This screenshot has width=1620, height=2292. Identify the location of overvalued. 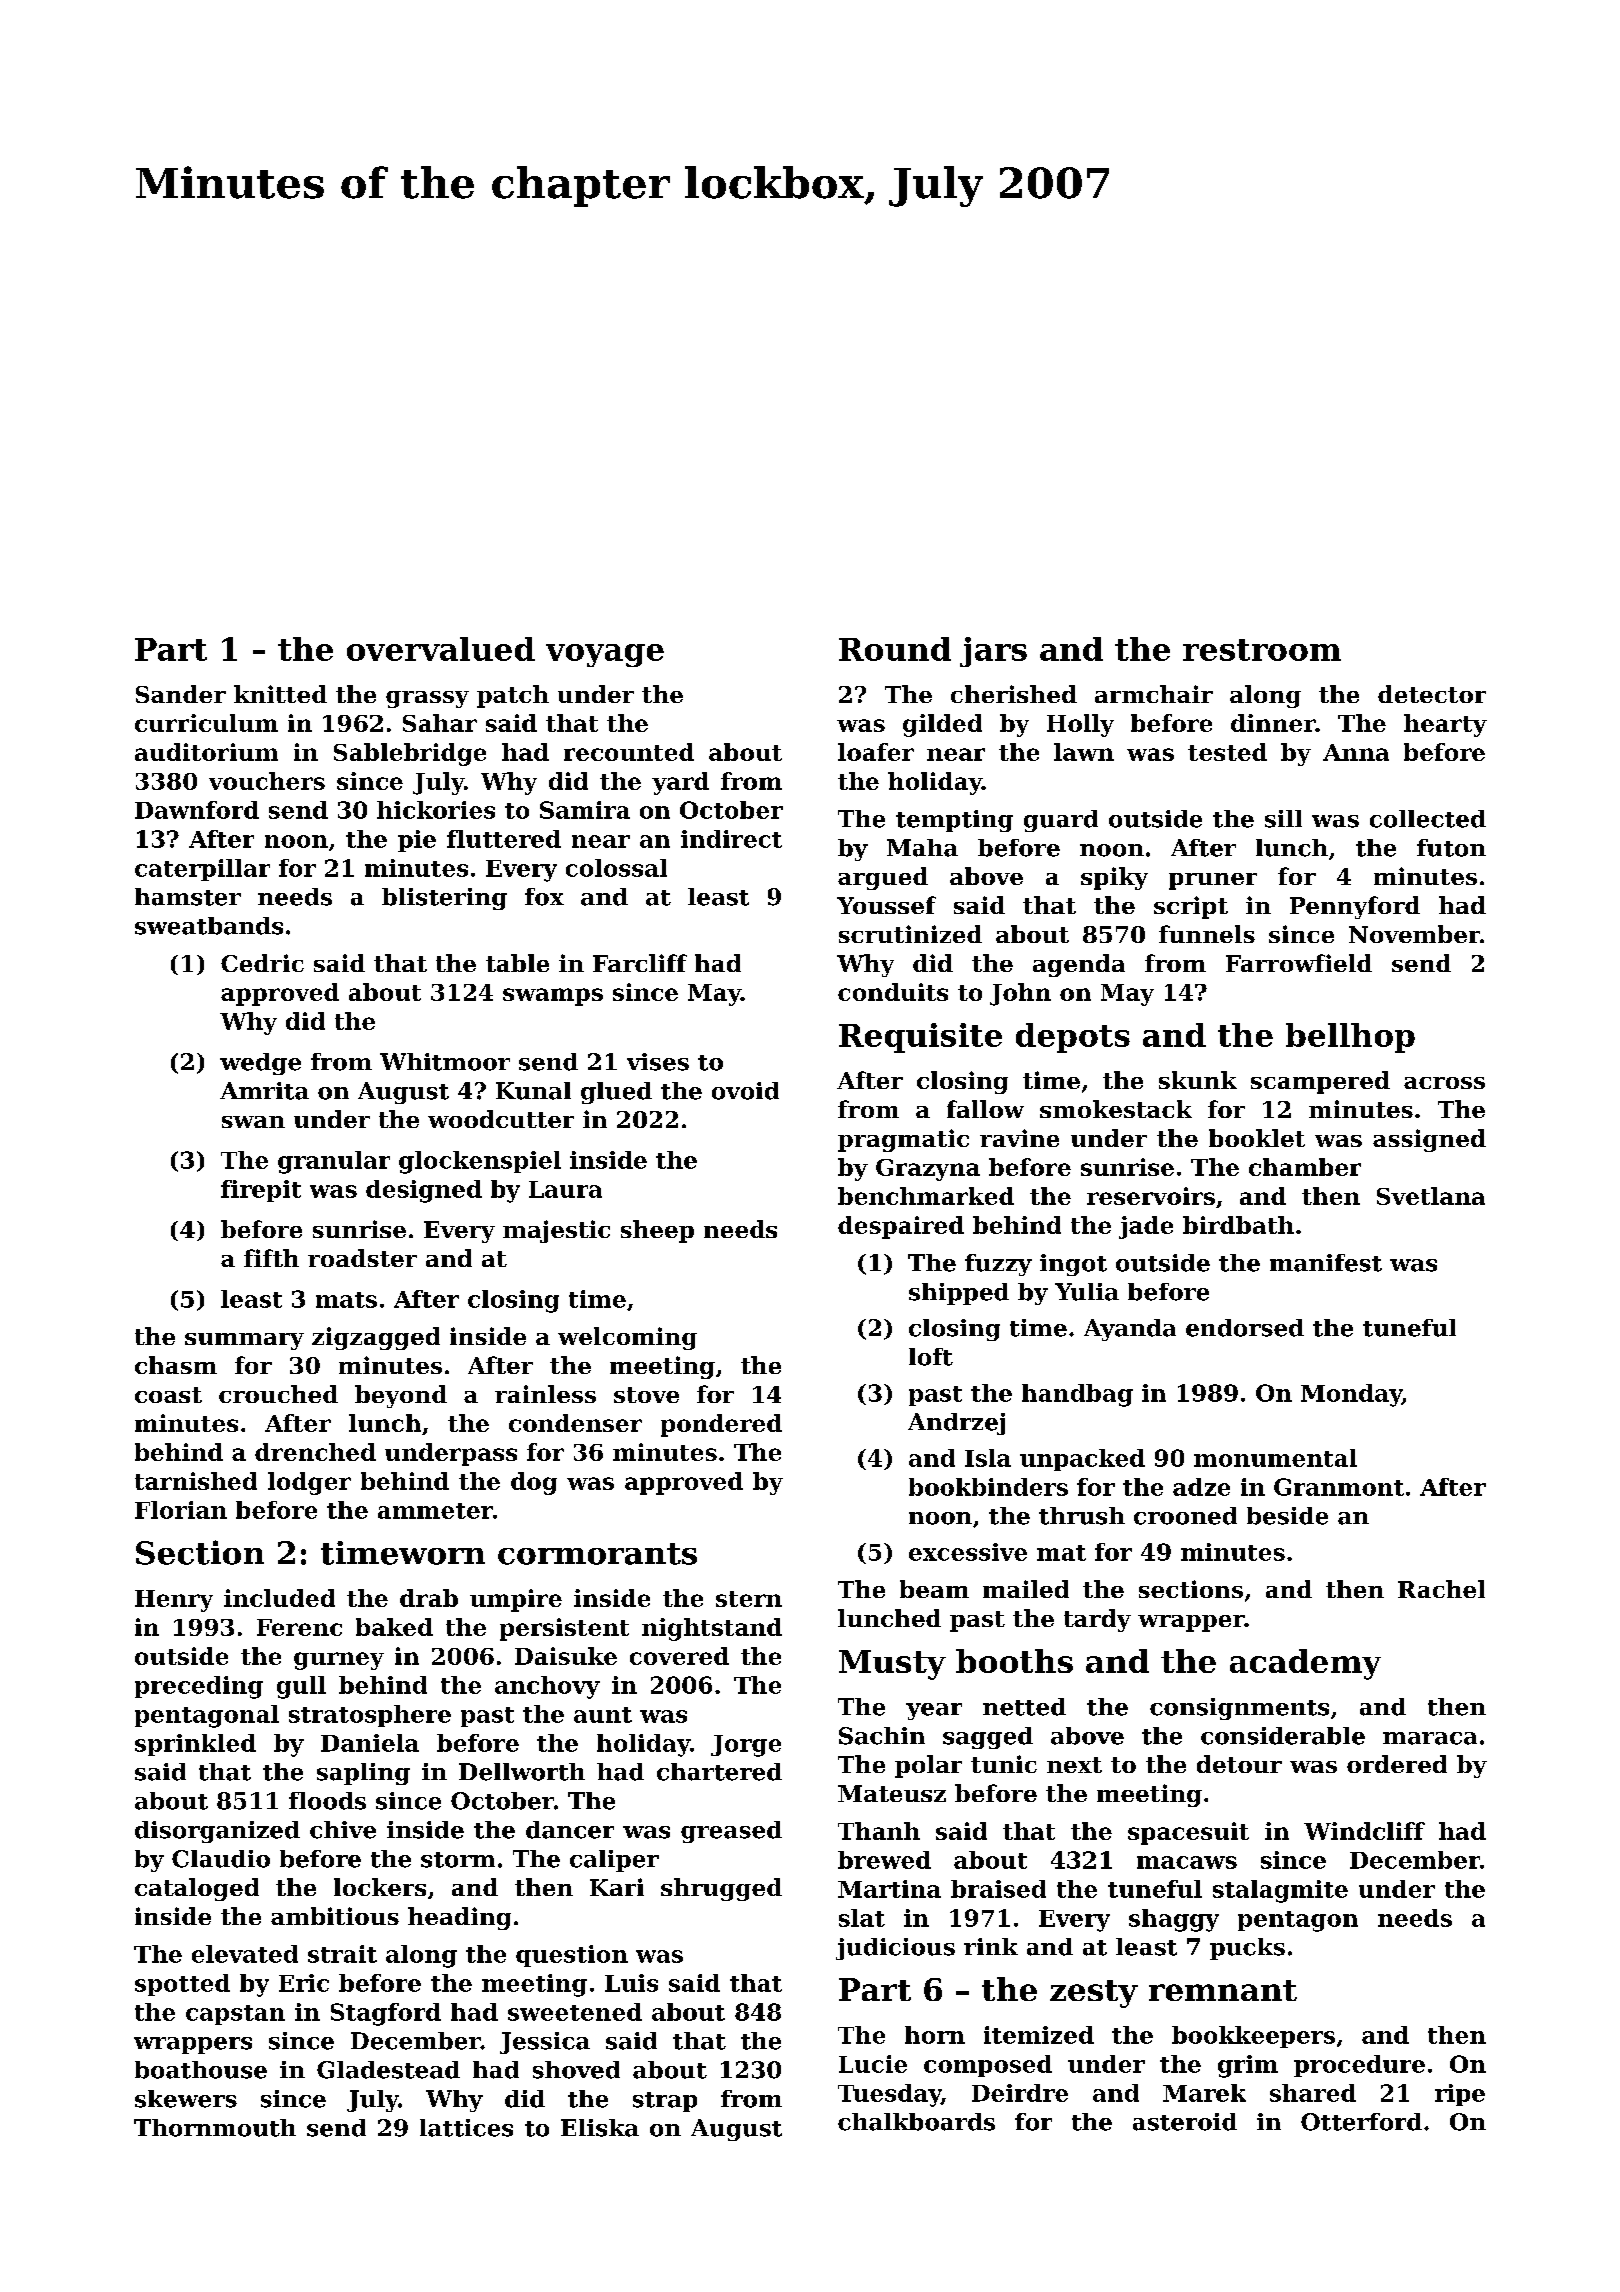
(441, 649).
